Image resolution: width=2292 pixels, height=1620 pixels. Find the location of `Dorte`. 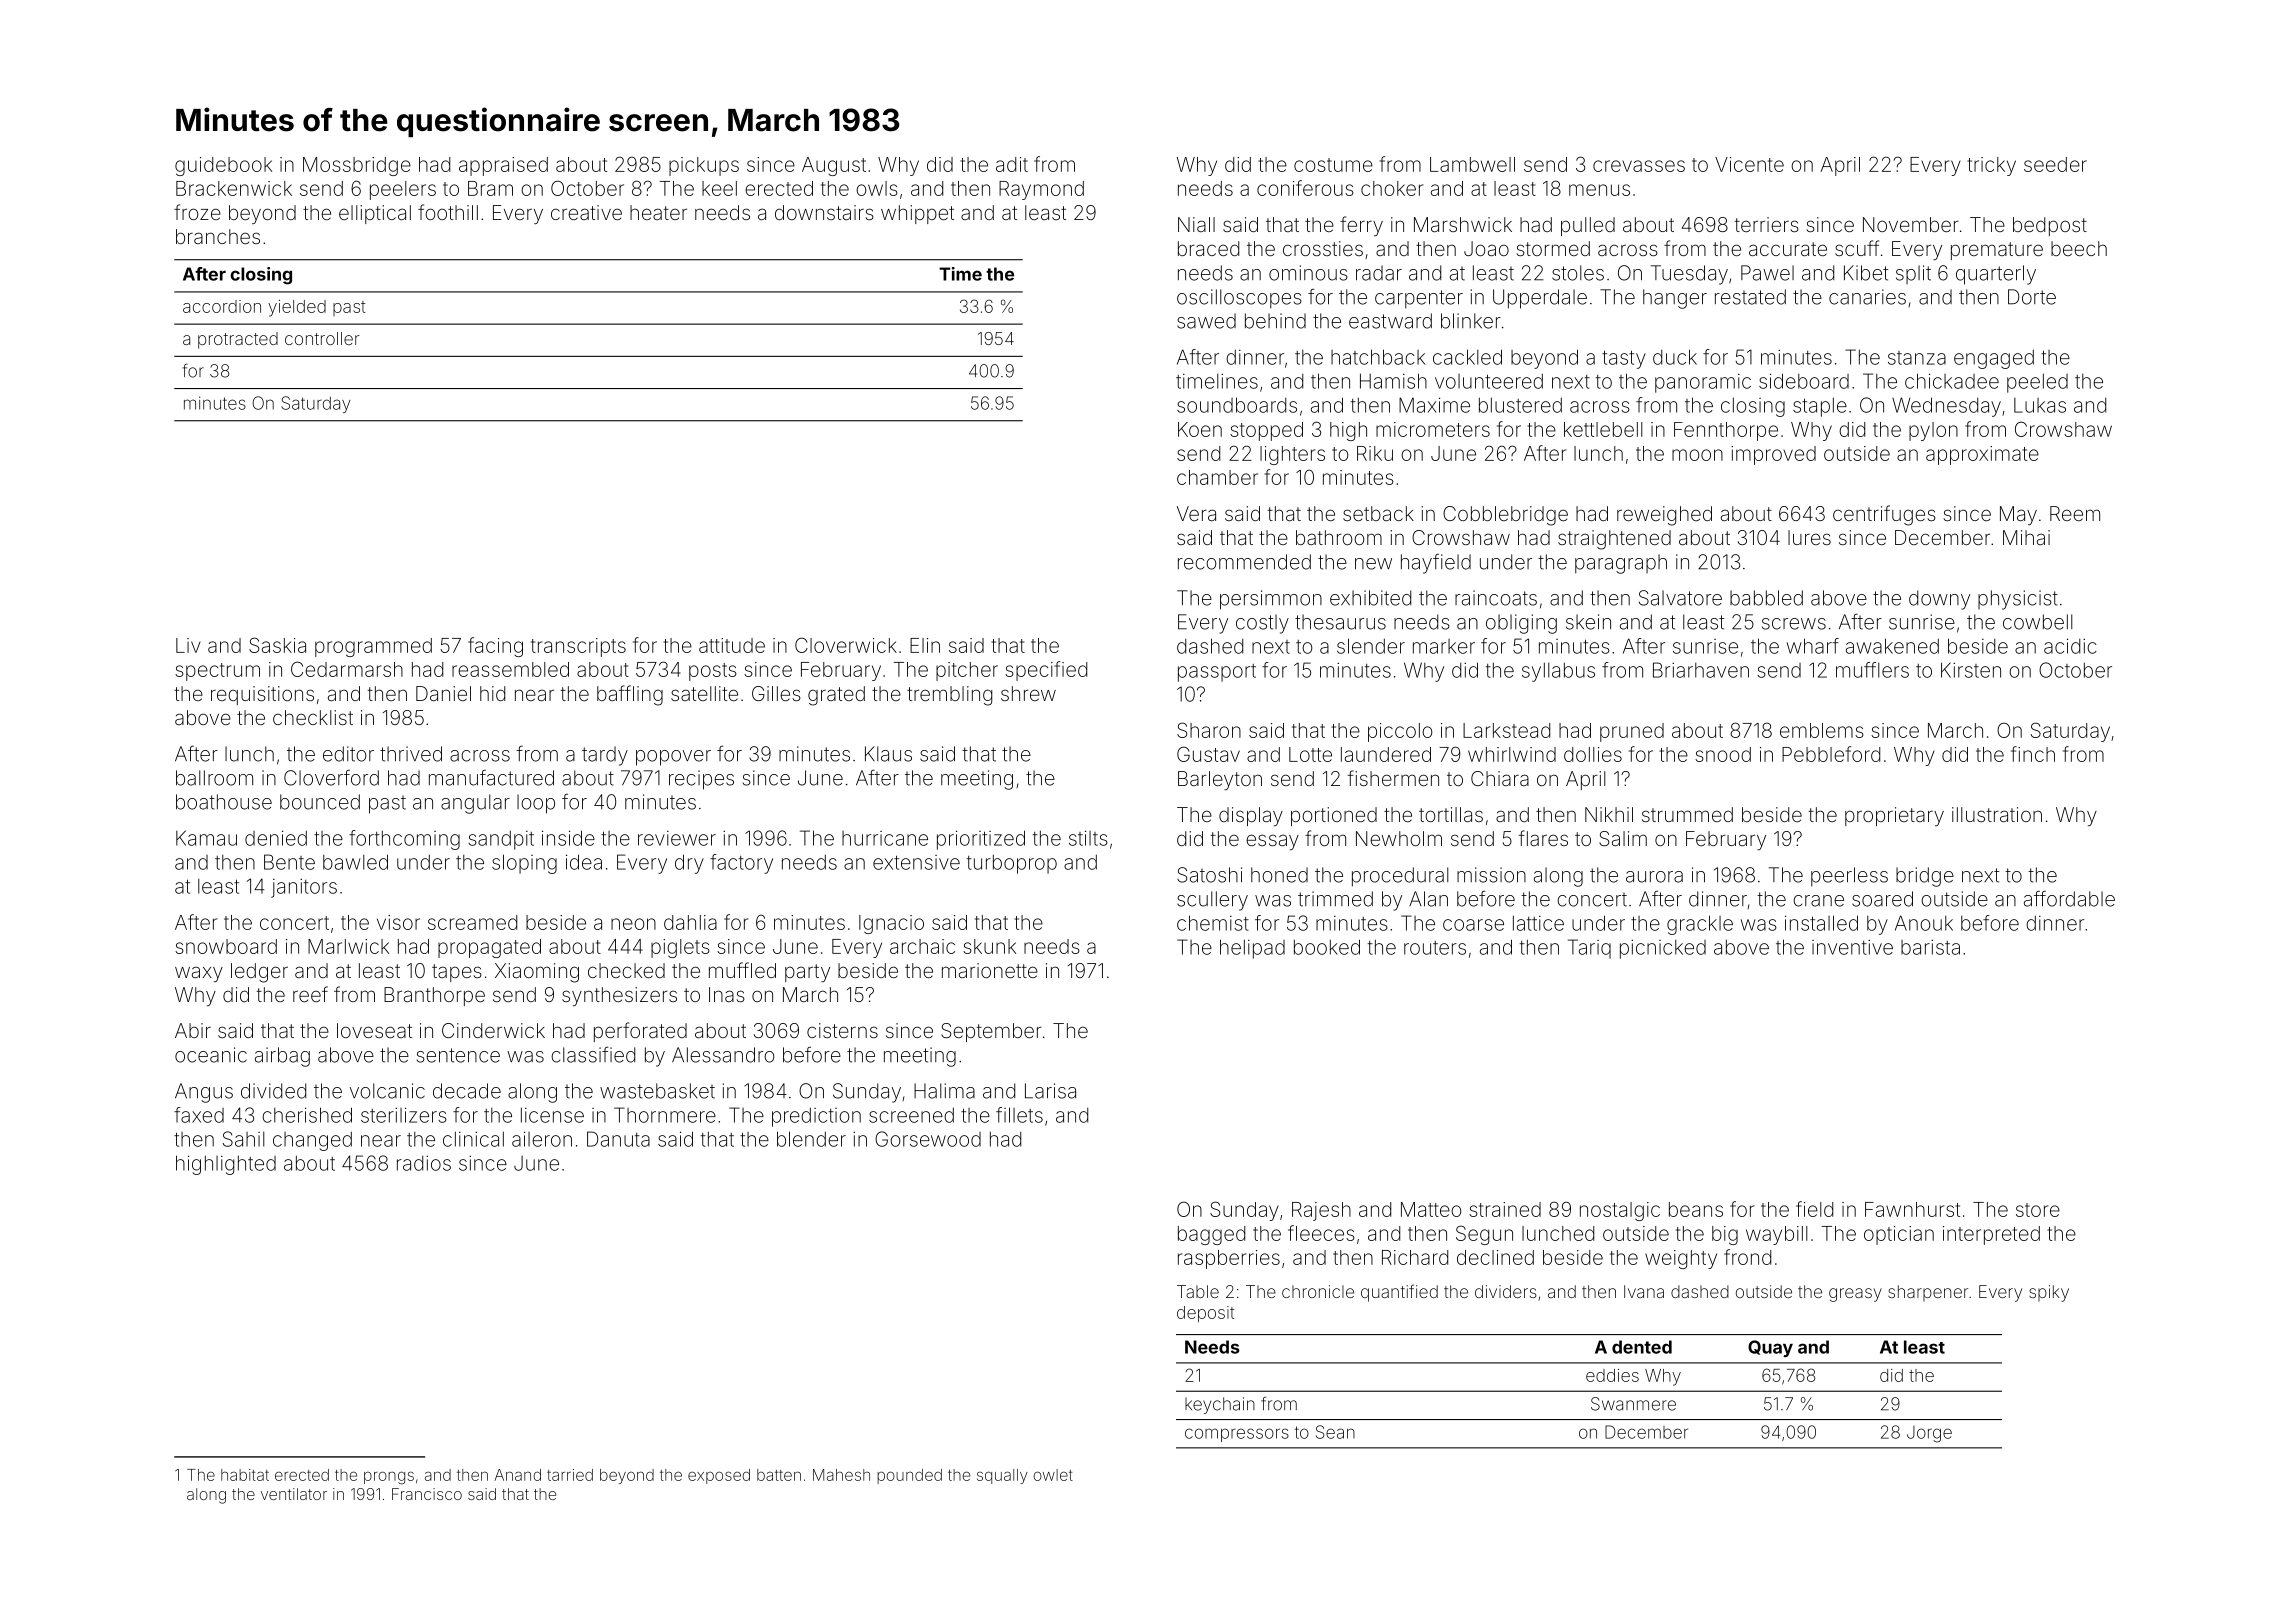

Dorte is located at coordinates (2032, 297).
